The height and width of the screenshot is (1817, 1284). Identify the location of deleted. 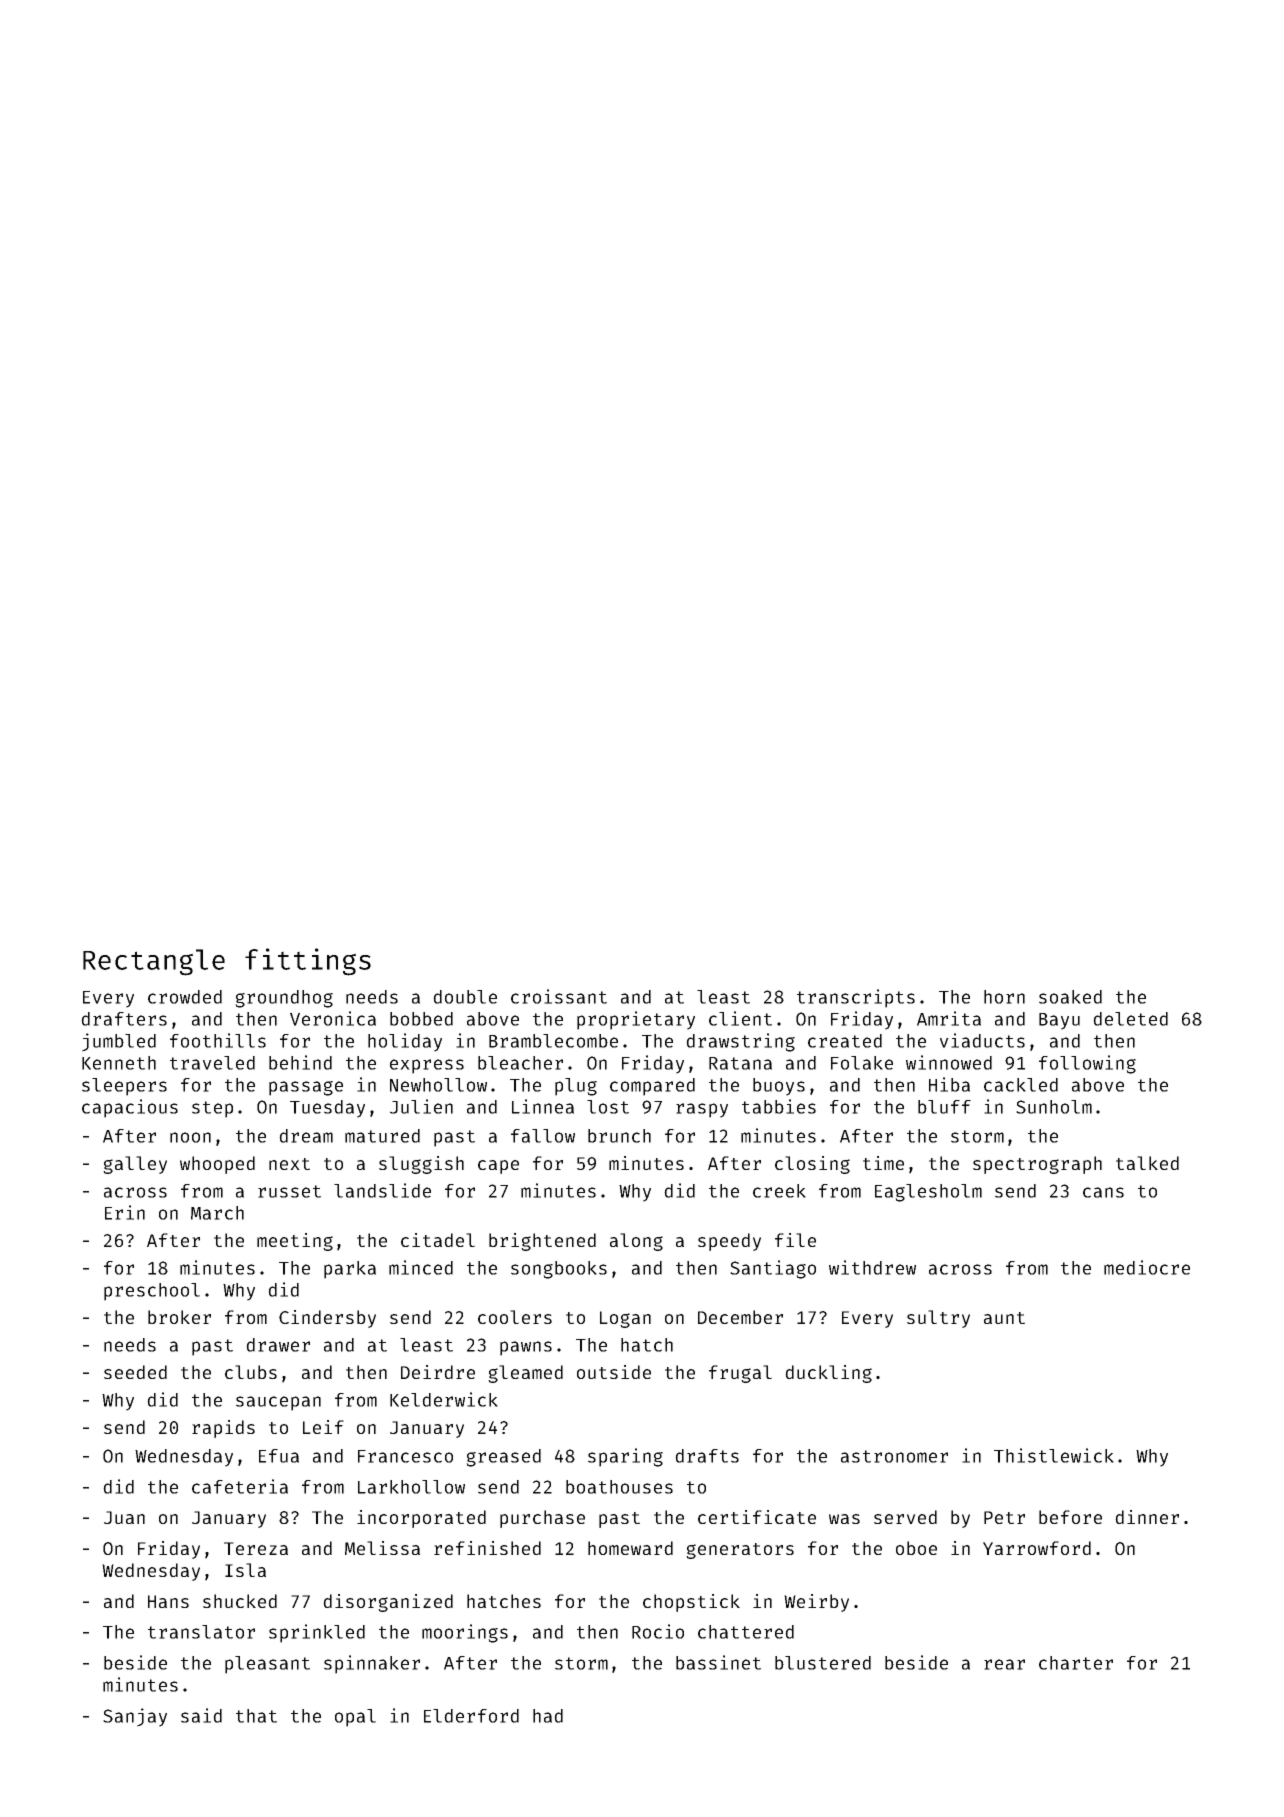
(1130, 1019).
